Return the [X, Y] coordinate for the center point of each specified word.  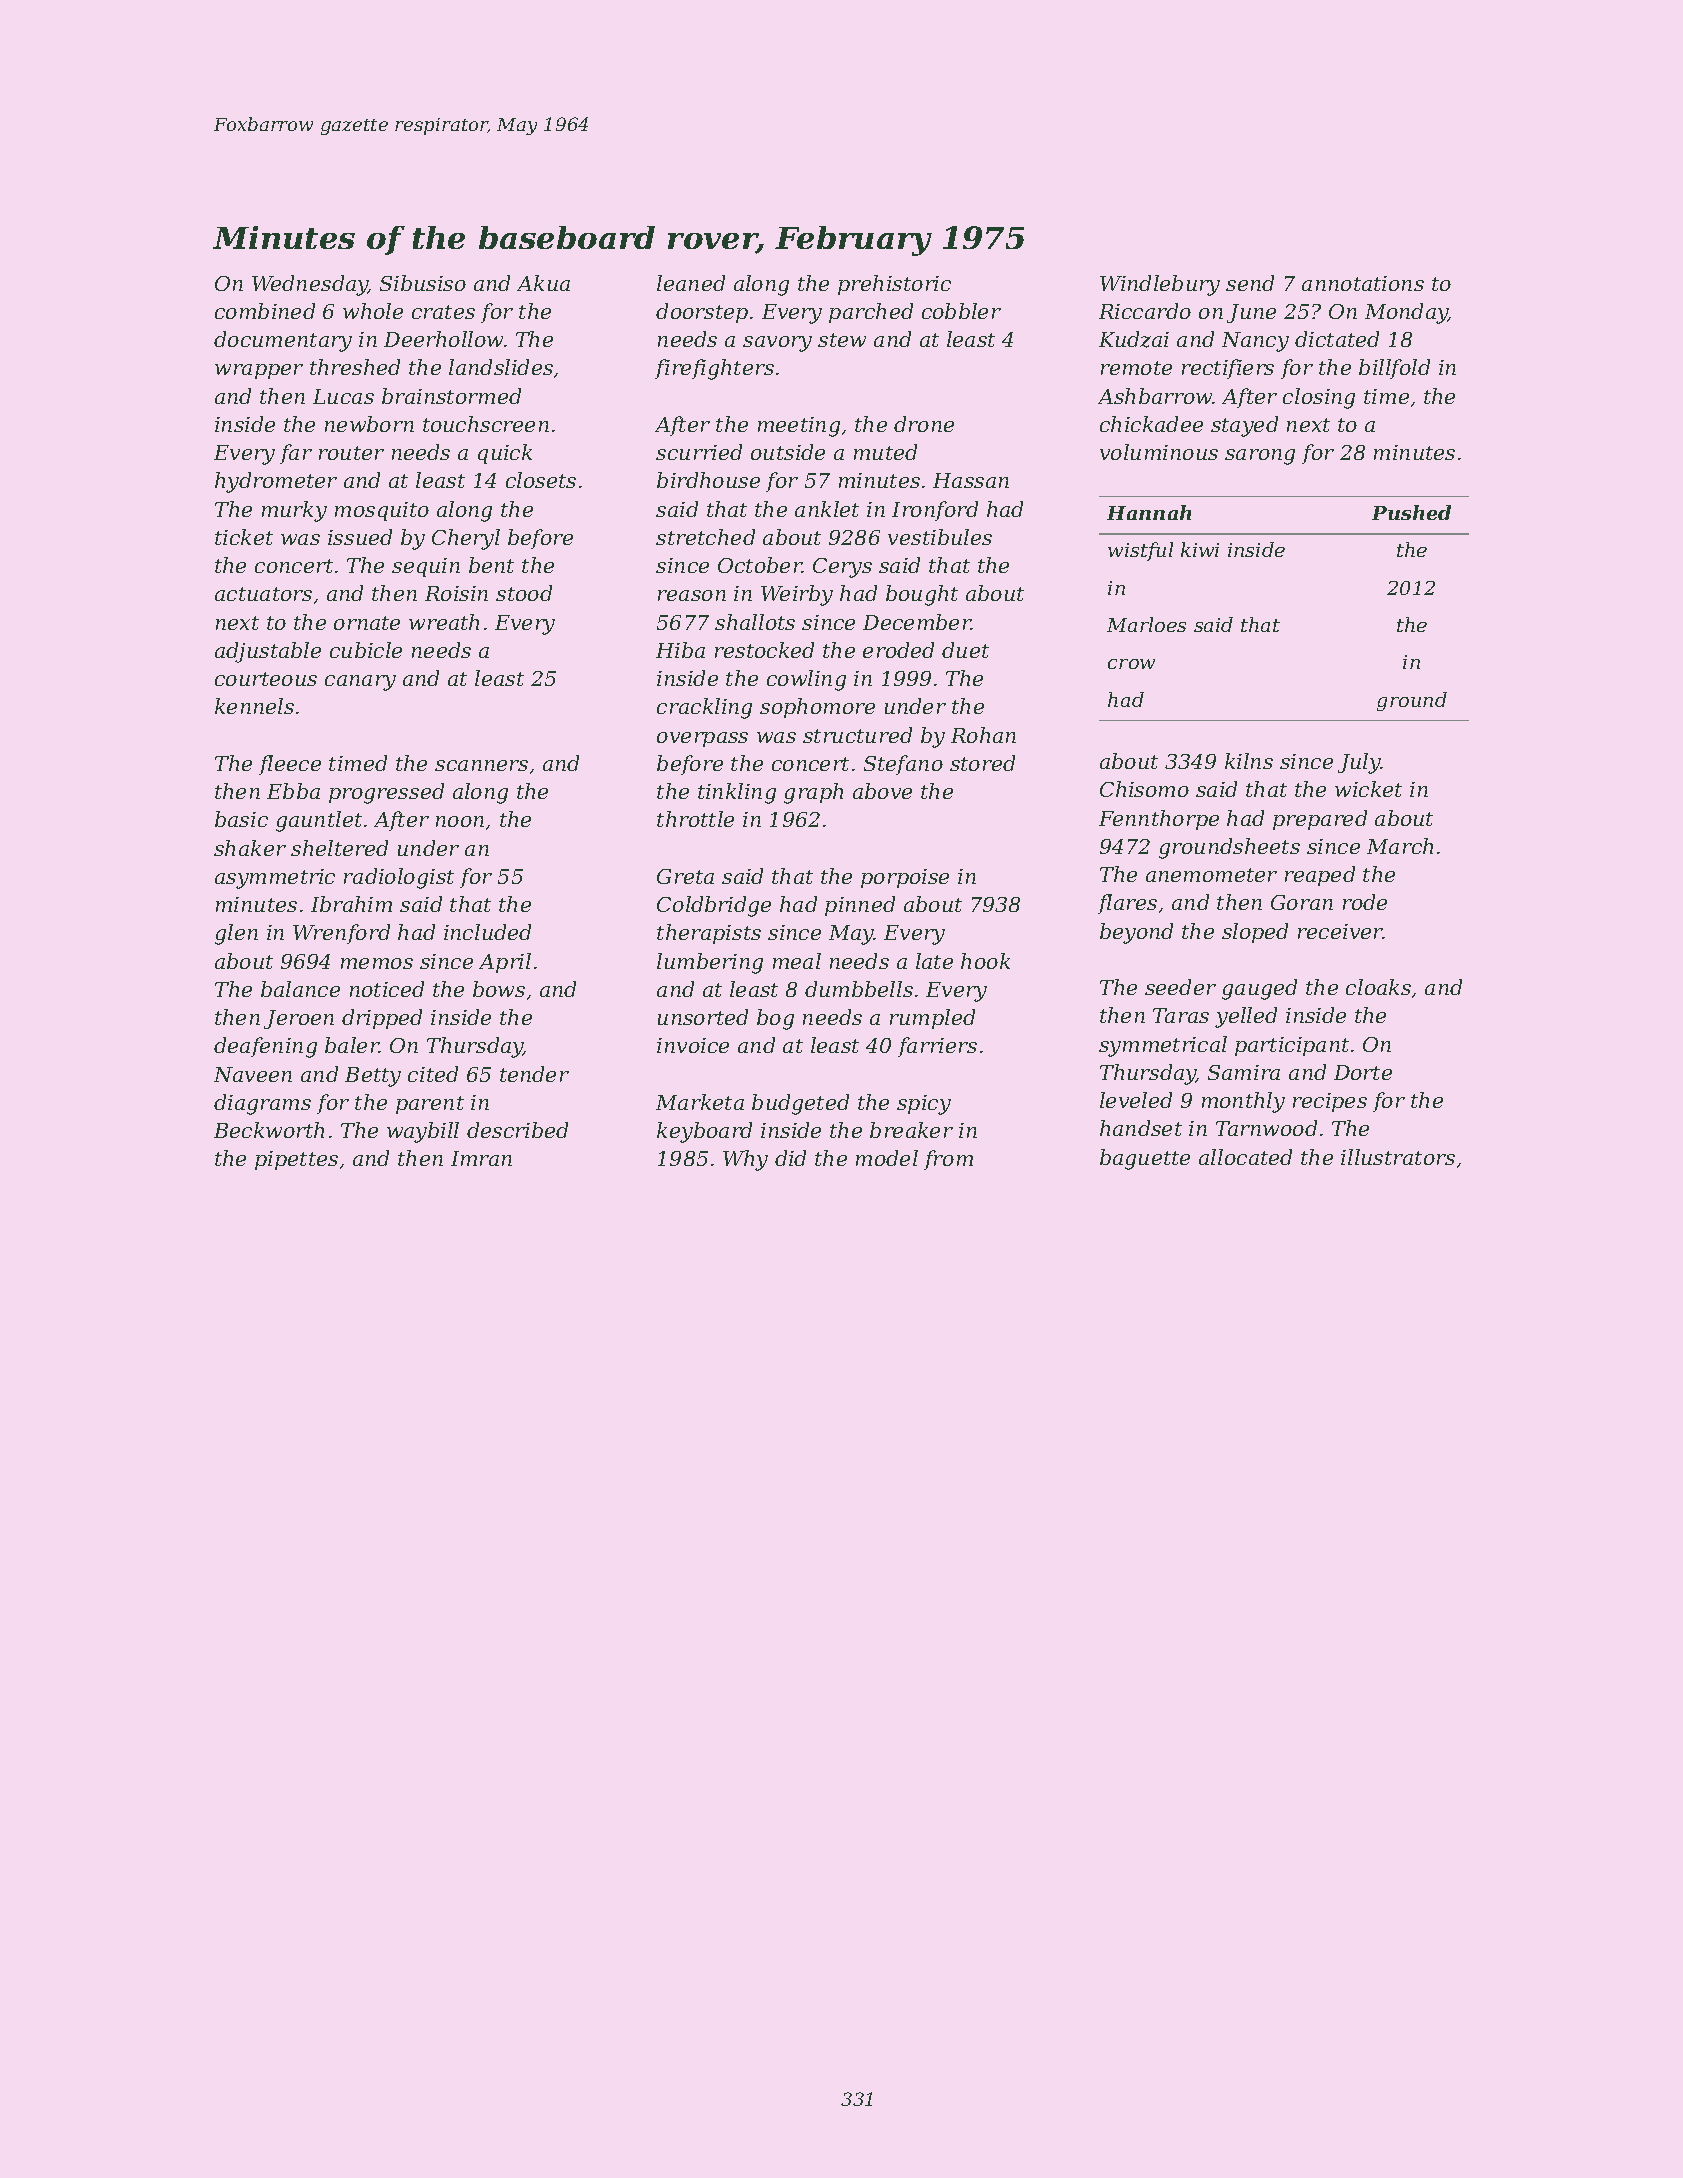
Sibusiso [423, 283]
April [505, 963]
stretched [705, 537]
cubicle [366, 650]
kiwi [1200, 549]
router [351, 453]
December [917, 622]
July [1359, 763]
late [934, 961]
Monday [1406, 313]
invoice [693, 1045]
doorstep [702, 313]
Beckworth [269, 1130]
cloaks [1378, 987]
